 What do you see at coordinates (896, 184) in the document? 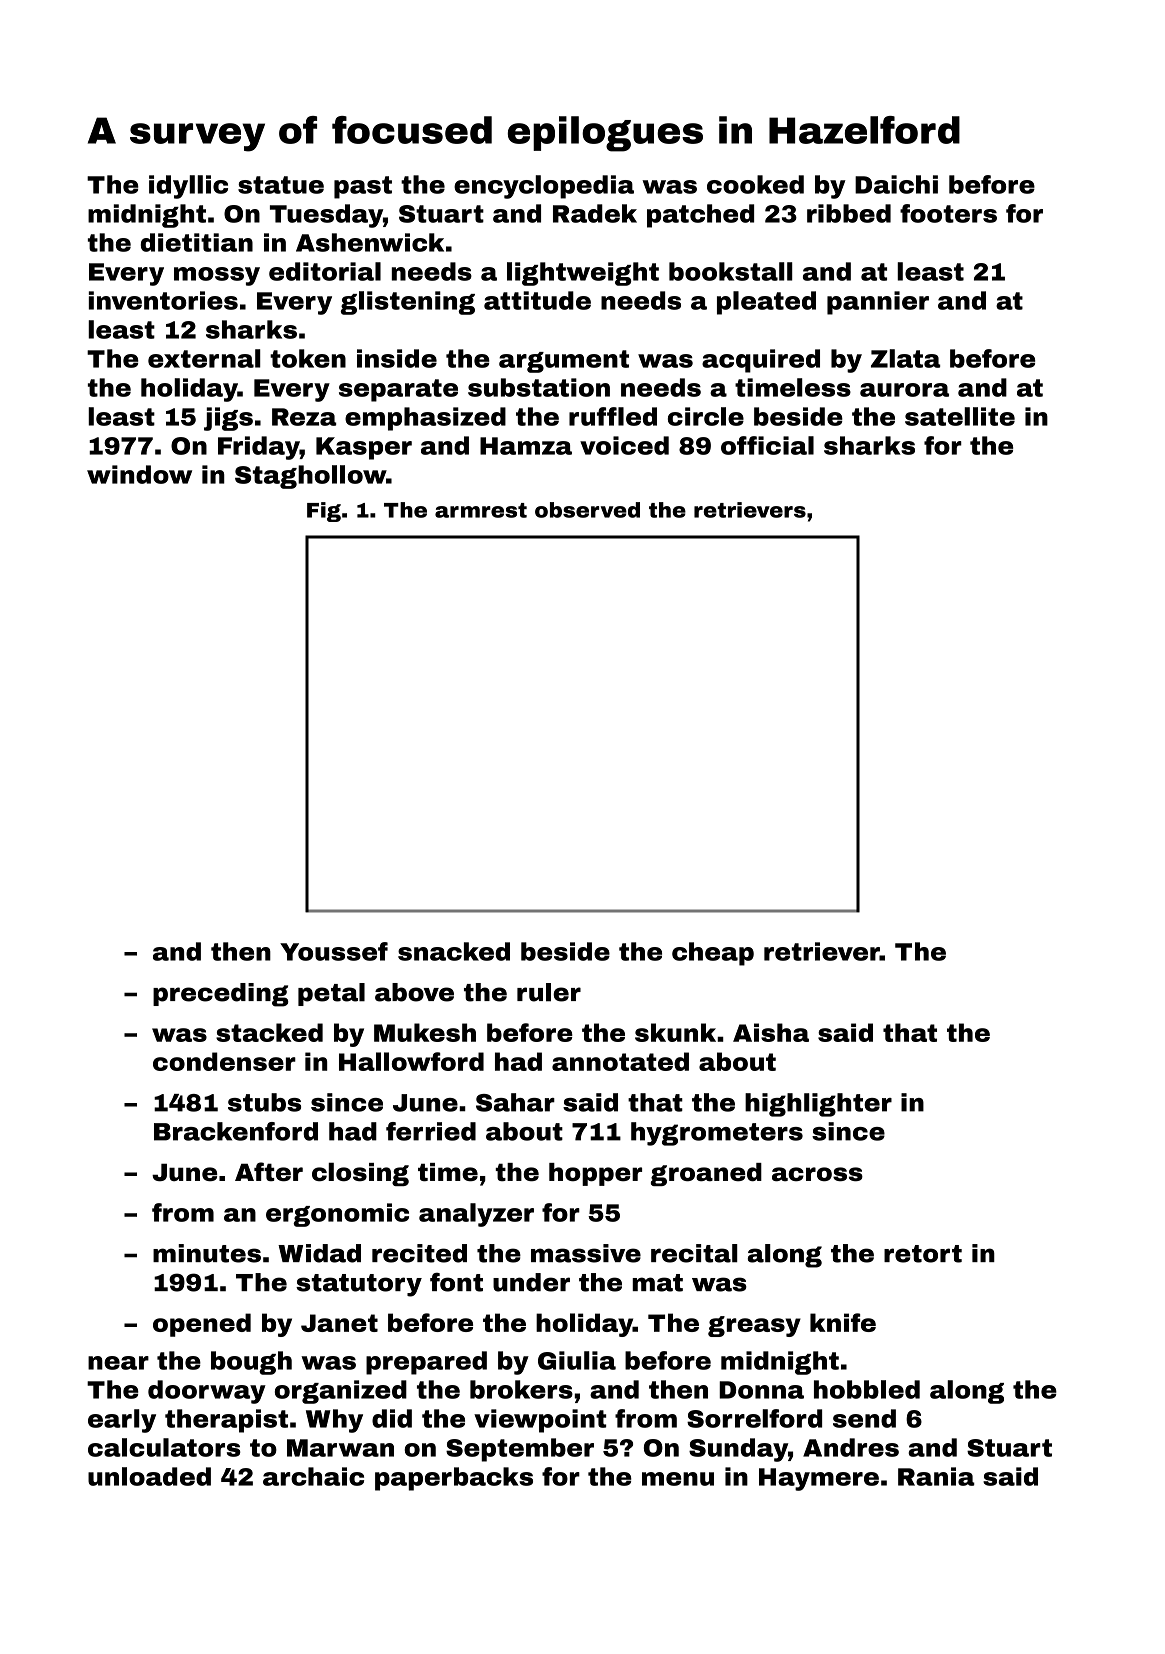
I see `Daichi` at bounding box center [896, 184].
